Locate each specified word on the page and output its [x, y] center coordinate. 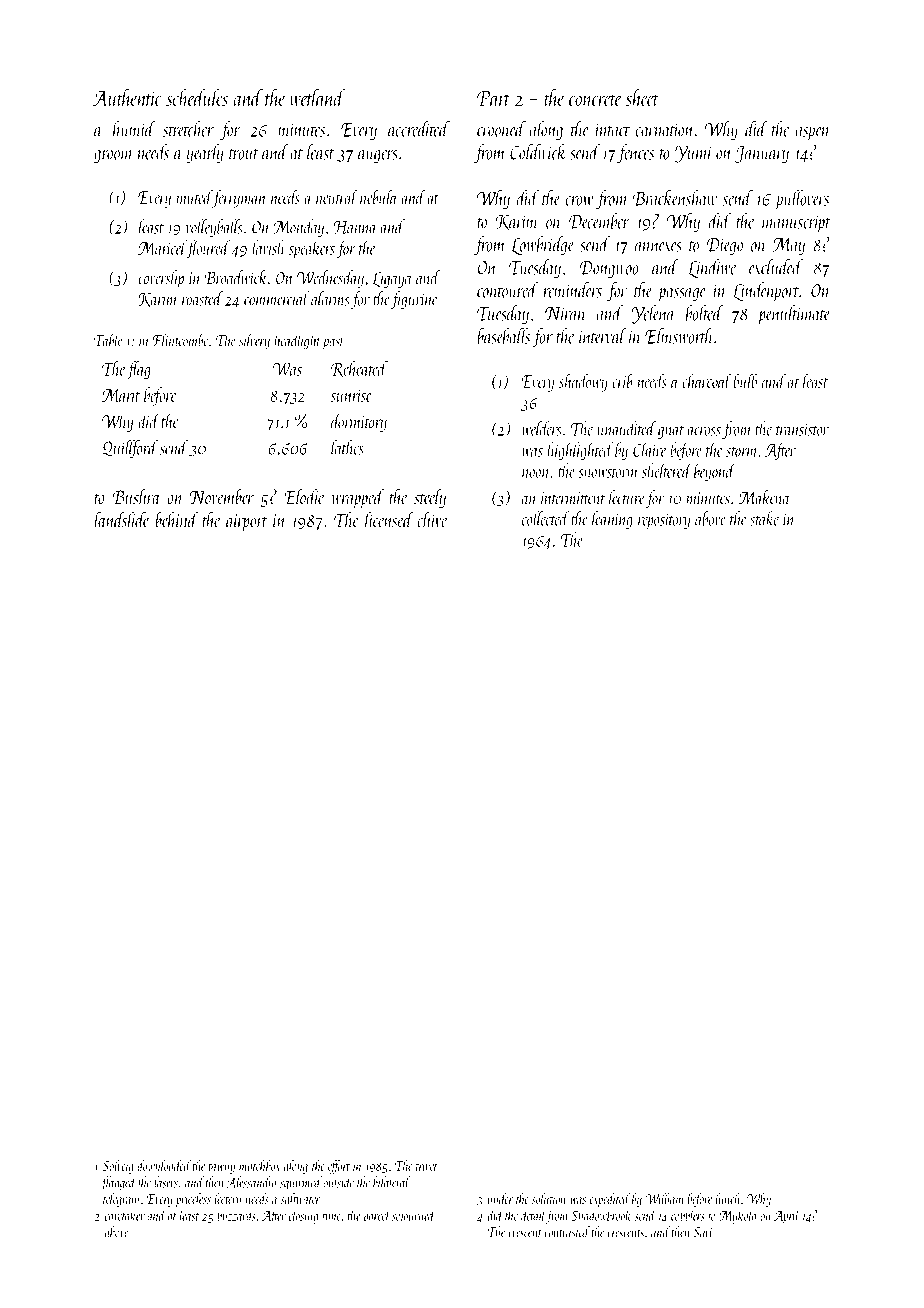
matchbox [260, 1165]
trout [244, 154]
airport [246, 523]
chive [432, 520]
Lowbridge [542, 245]
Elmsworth [679, 336]
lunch [727, 1198]
